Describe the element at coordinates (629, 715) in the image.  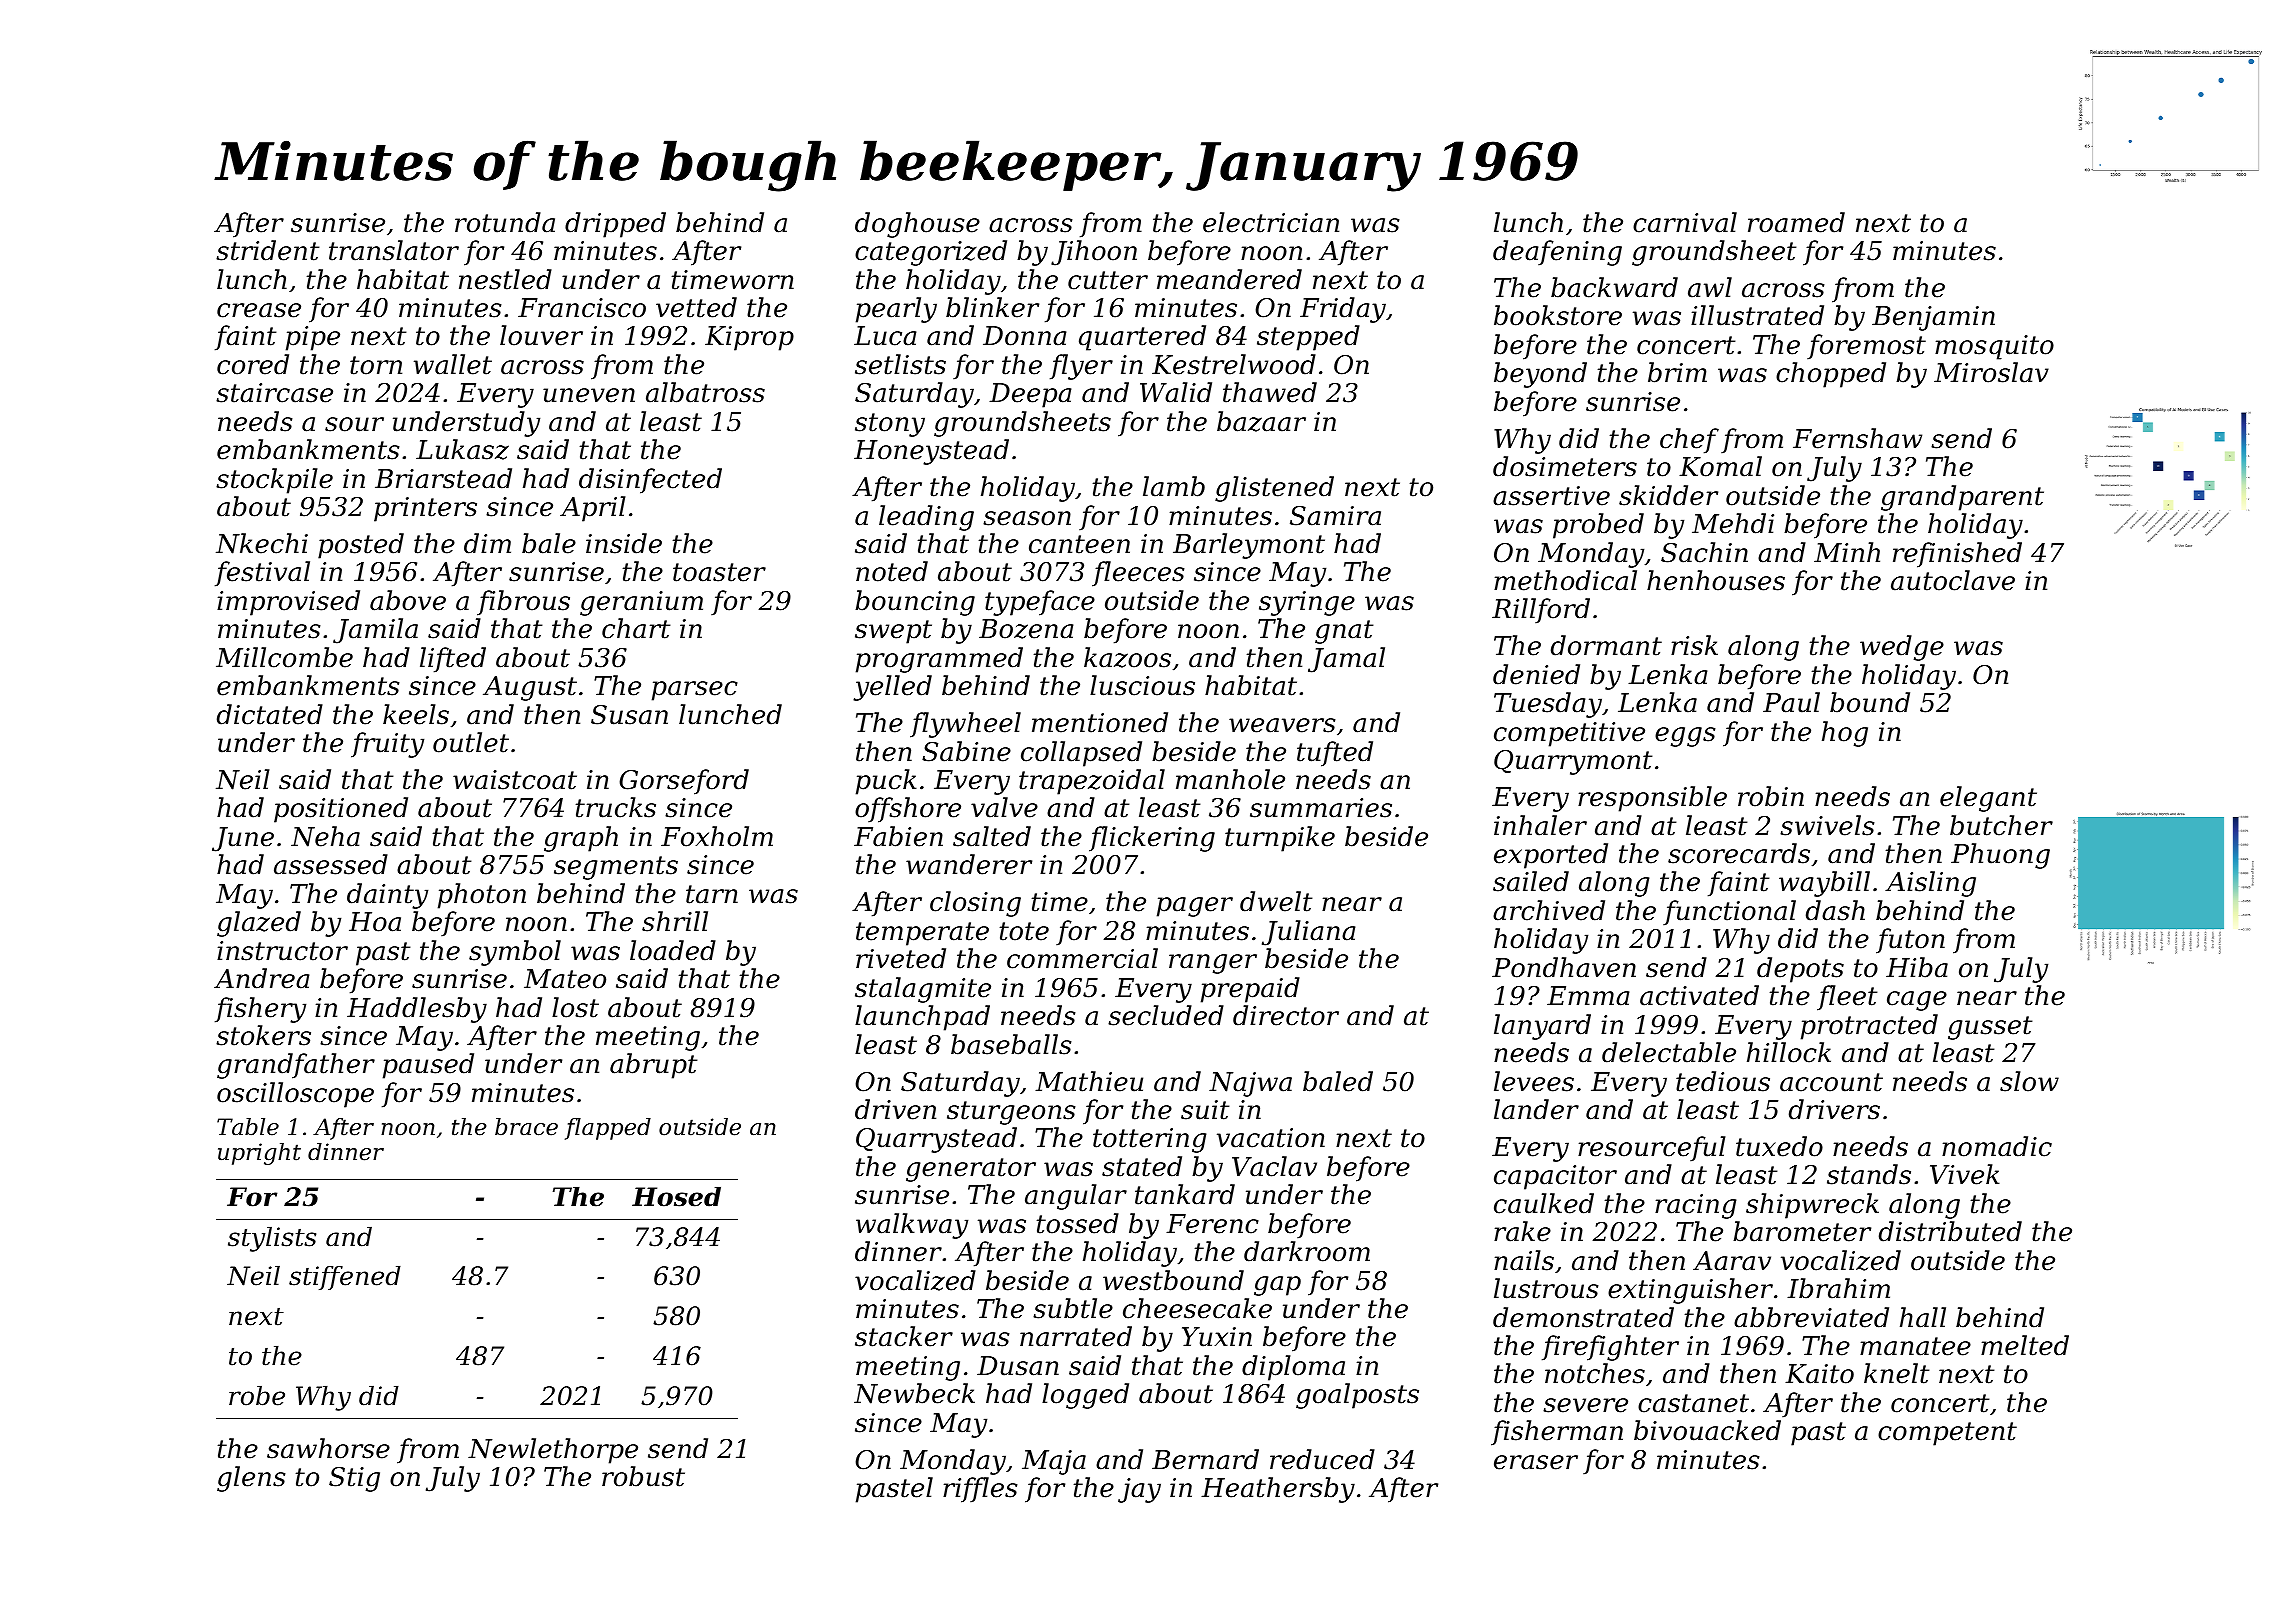
I see `Susan` at that location.
